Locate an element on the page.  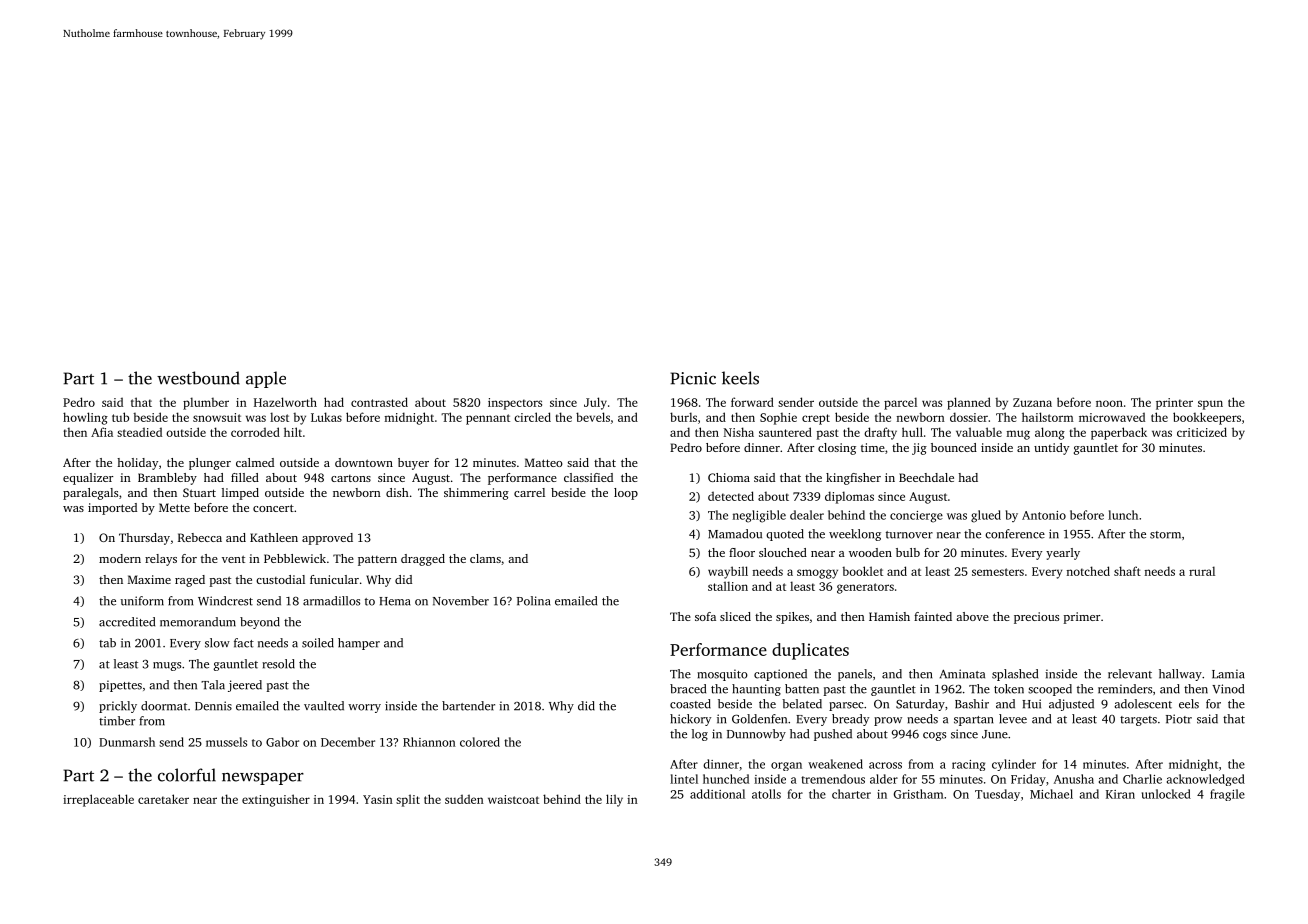
generators is located at coordinates (865, 588).
